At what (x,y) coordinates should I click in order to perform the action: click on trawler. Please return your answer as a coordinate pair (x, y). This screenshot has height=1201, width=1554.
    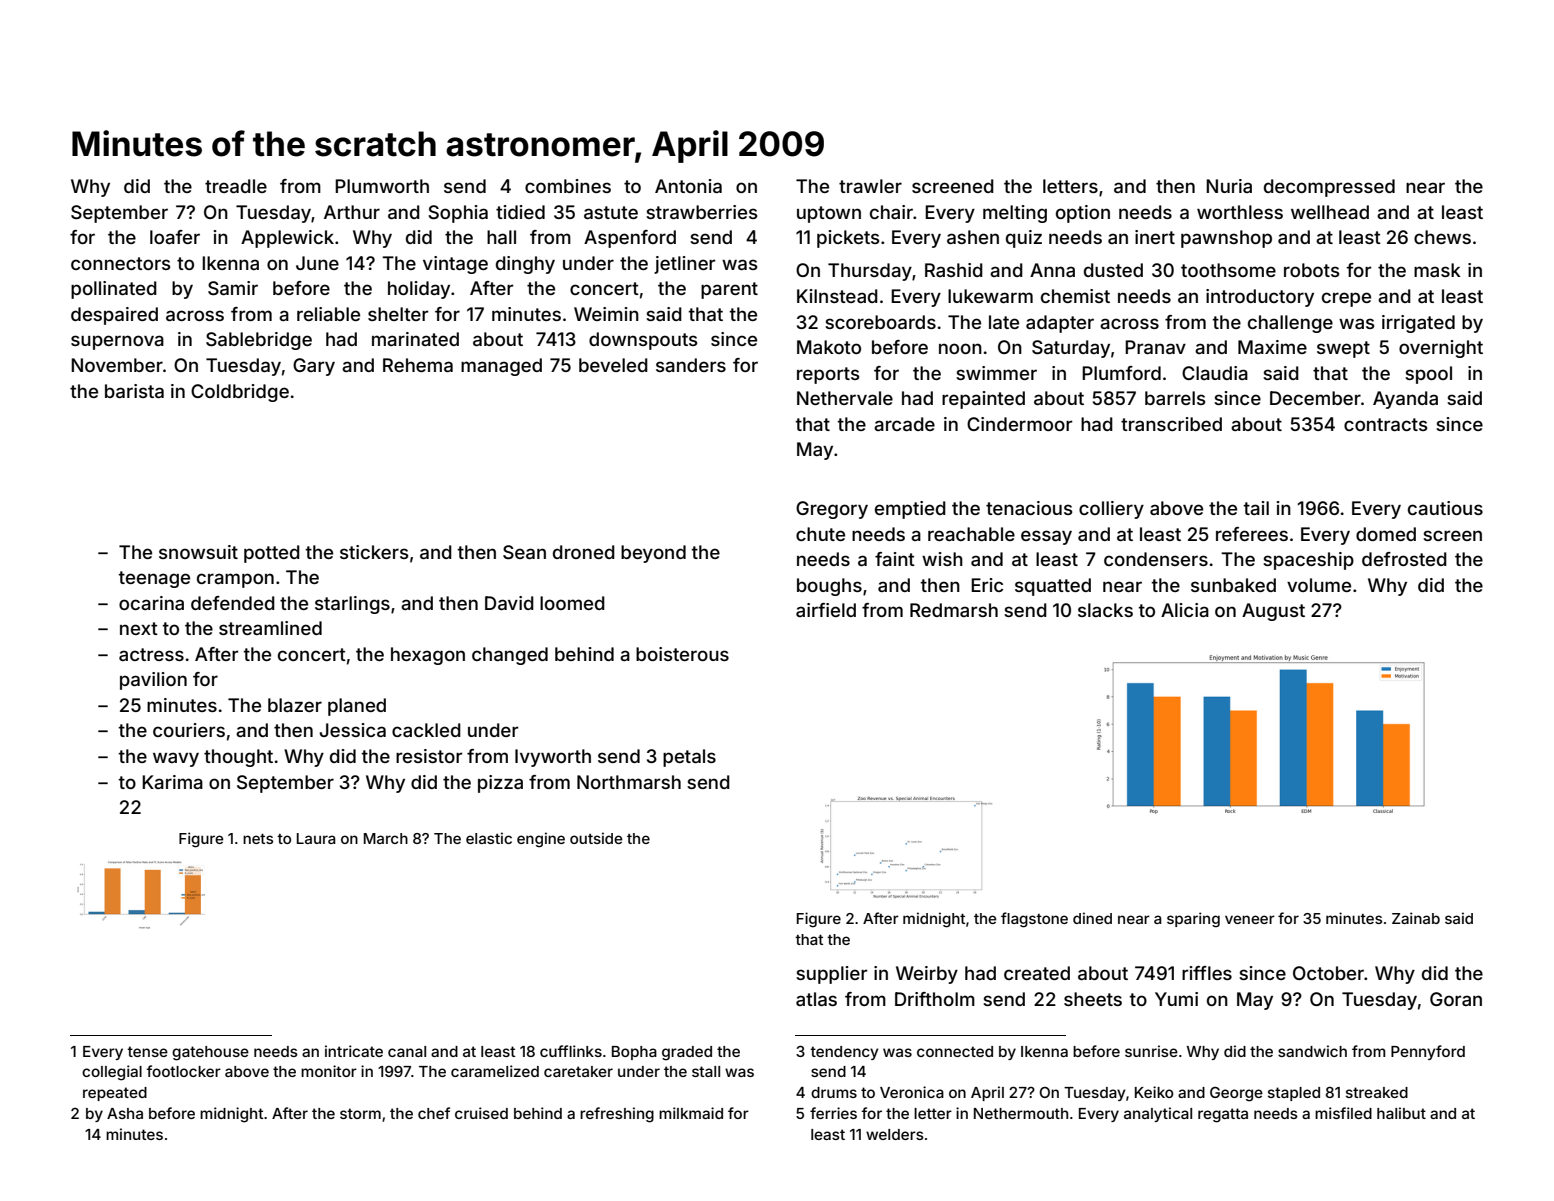
    Looking at the image, I should click on (870, 186).
